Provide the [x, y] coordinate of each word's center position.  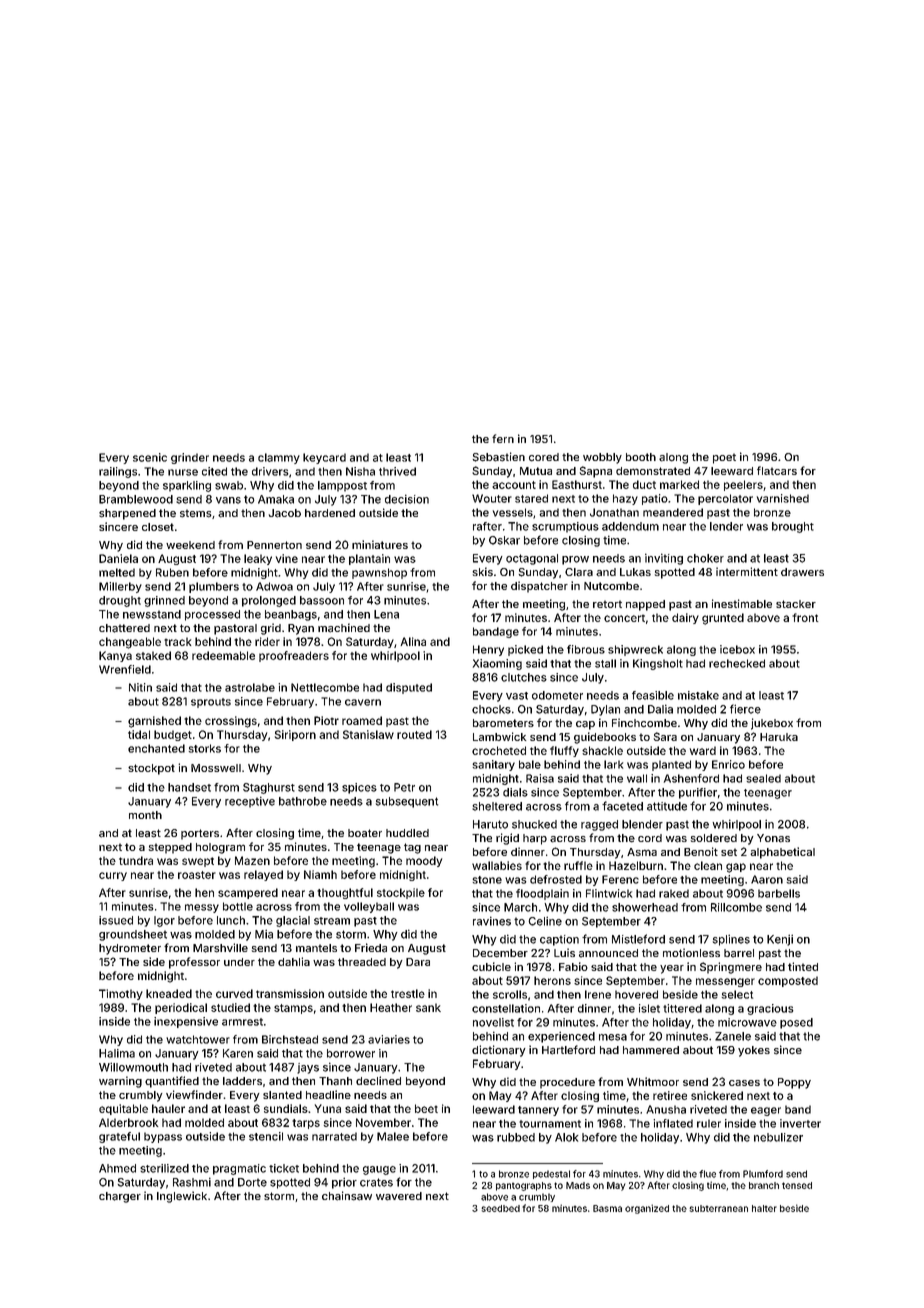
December [500, 953]
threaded [362, 962]
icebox [737, 649]
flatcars [777, 470]
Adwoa [274, 586]
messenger [725, 982]
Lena [386, 614]
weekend [190, 545]
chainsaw [347, 1196]
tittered [682, 1008]
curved [234, 993]
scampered [248, 893]
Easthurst [577, 484]
